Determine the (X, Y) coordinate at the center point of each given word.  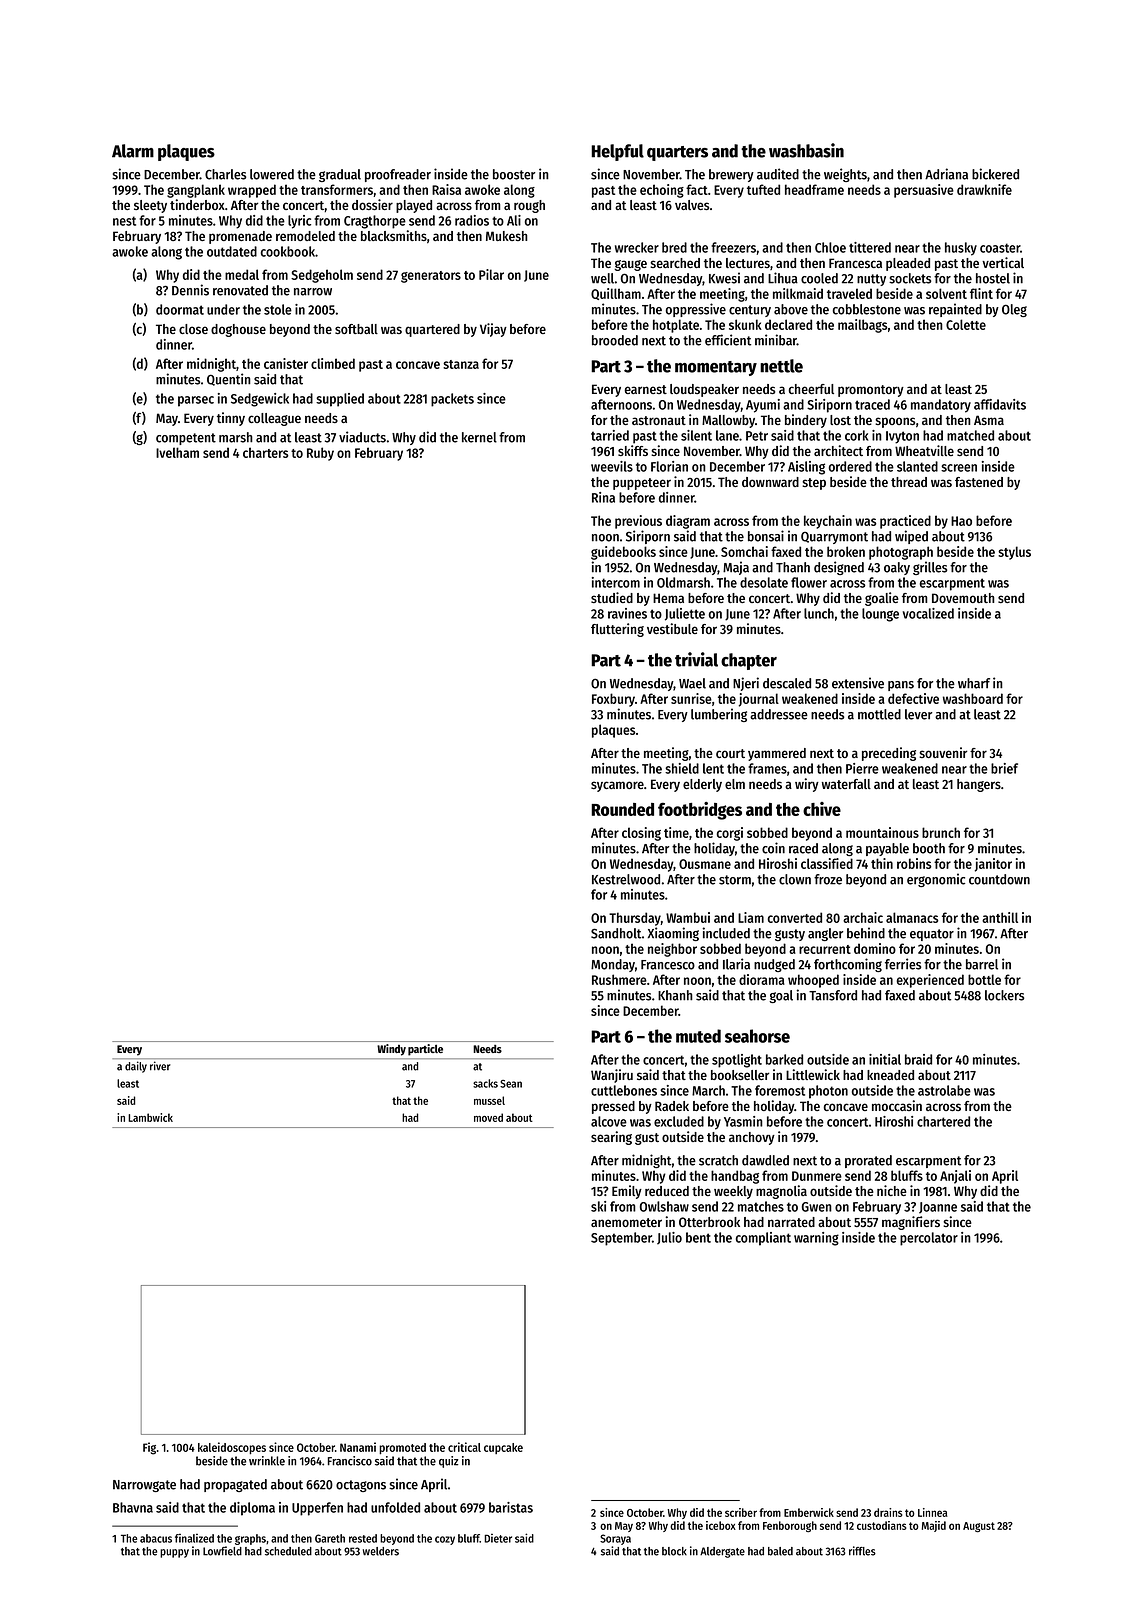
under (223, 309)
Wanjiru (612, 1076)
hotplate (676, 326)
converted (795, 917)
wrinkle (267, 1461)
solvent (946, 293)
